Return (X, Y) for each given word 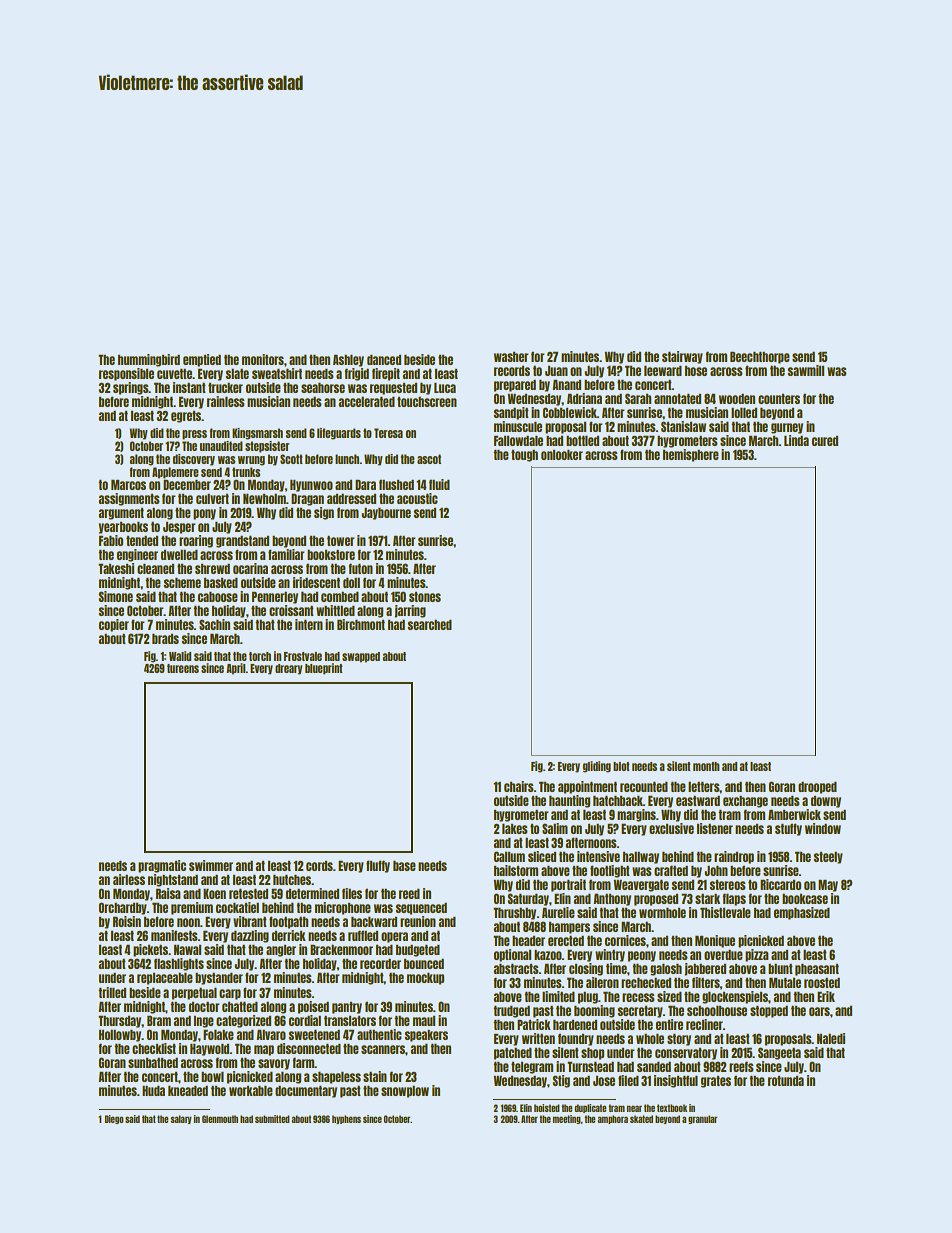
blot (621, 766)
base (404, 865)
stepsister (267, 447)
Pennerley (275, 597)
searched (429, 624)
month (706, 766)
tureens (183, 668)
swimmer (211, 865)
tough (524, 456)
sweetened (314, 1034)
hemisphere (691, 455)
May (828, 885)
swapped (361, 657)
